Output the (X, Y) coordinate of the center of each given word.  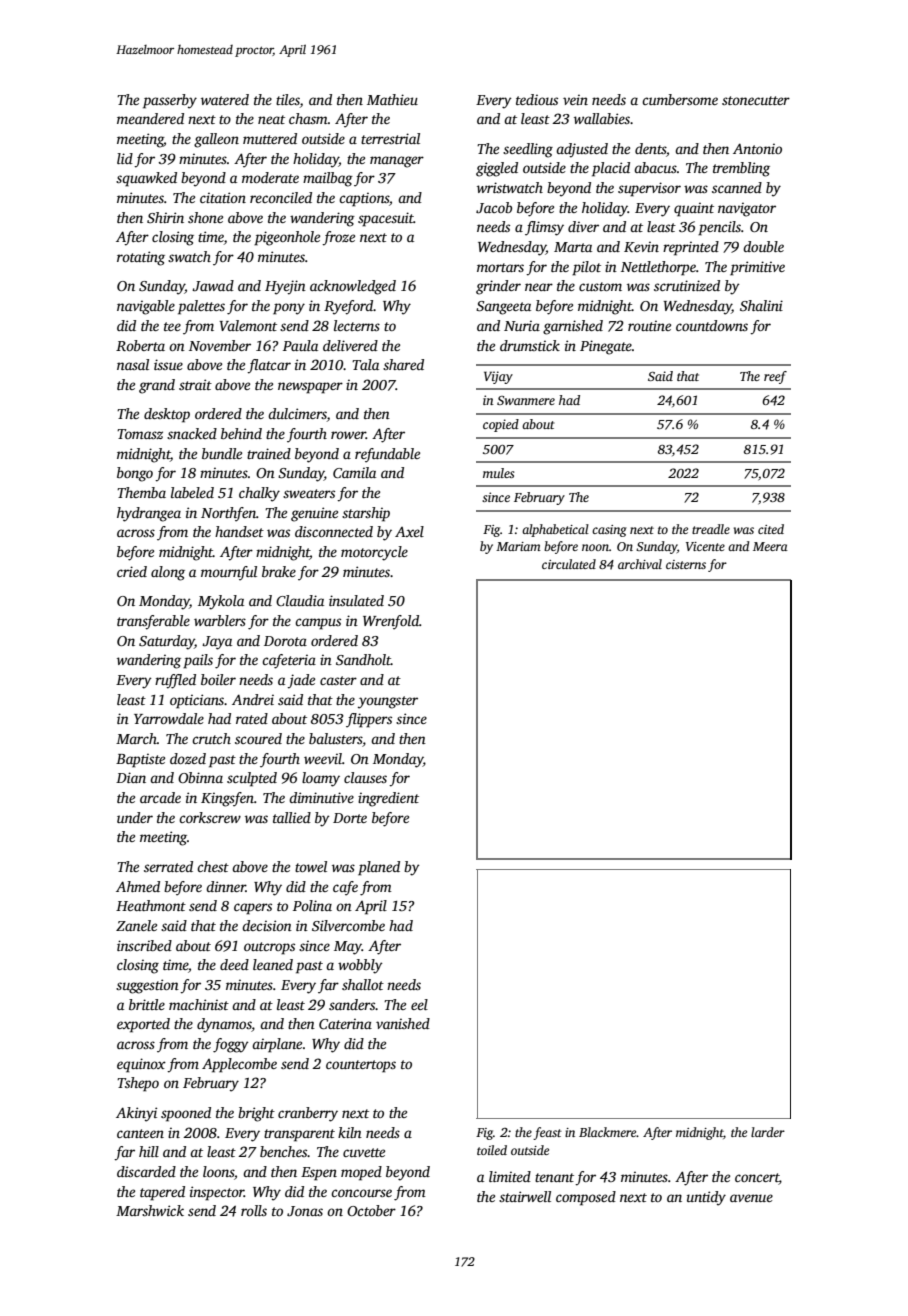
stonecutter (756, 100)
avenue (751, 1198)
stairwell (525, 1196)
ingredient (388, 799)
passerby (170, 101)
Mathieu (392, 99)
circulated (569, 564)
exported (143, 1025)
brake (279, 571)
